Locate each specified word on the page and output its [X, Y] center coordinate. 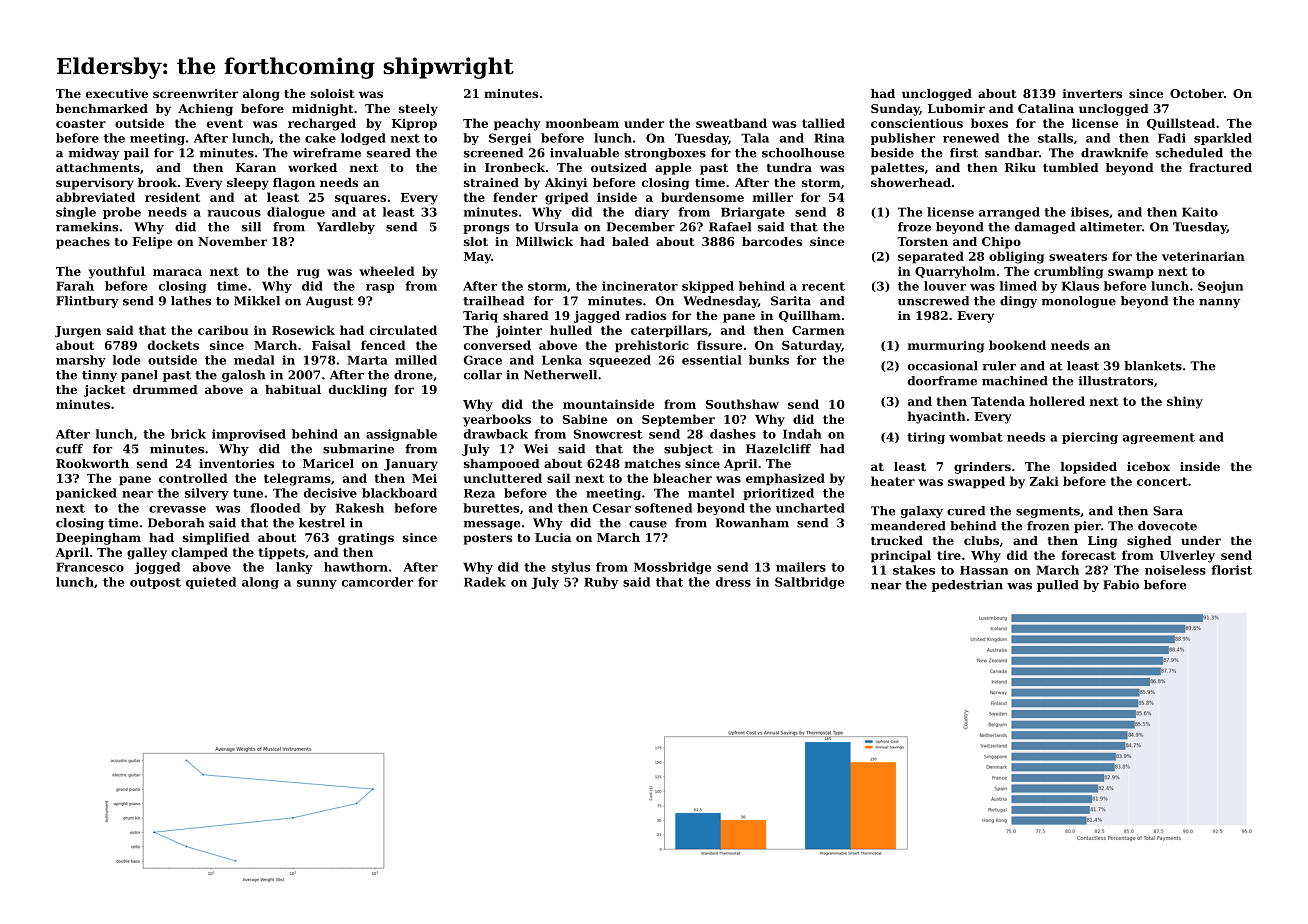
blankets [1153, 366]
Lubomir [956, 108]
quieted [211, 583]
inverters [1092, 93]
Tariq [480, 317]
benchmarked [102, 108]
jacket [104, 391]
